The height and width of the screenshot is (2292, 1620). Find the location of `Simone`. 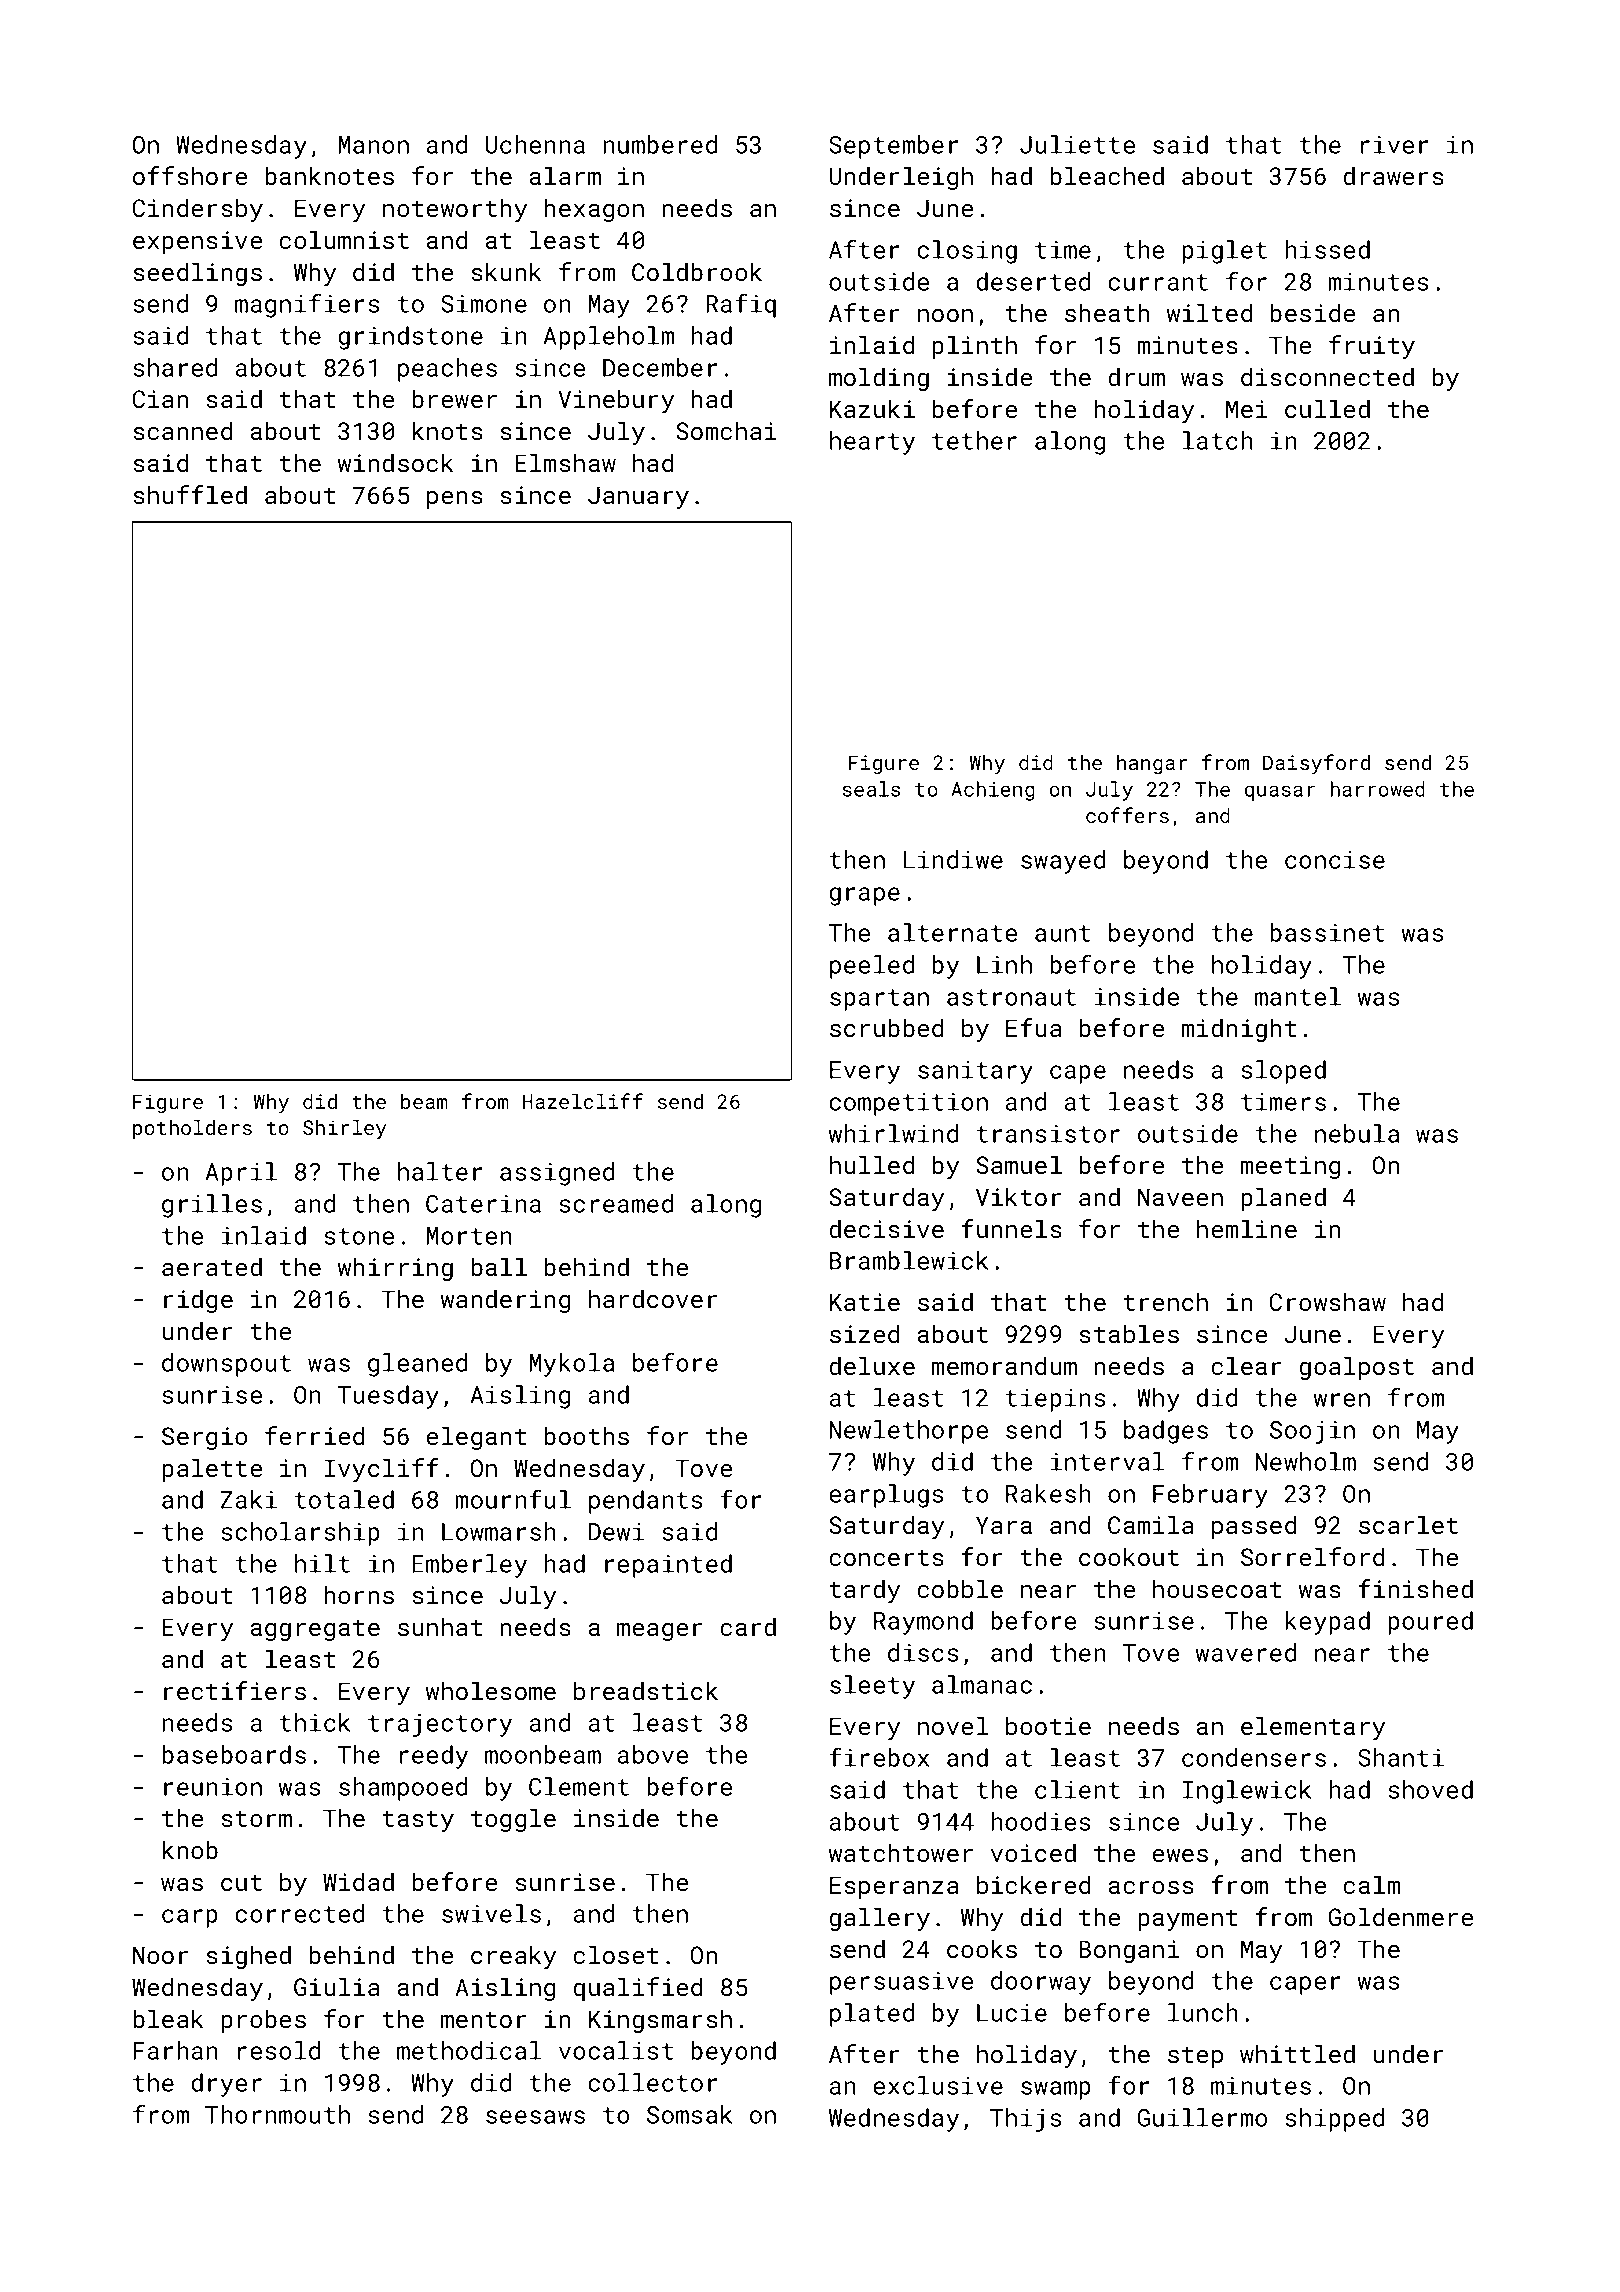

Simone is located at coordinates (484, 304).
